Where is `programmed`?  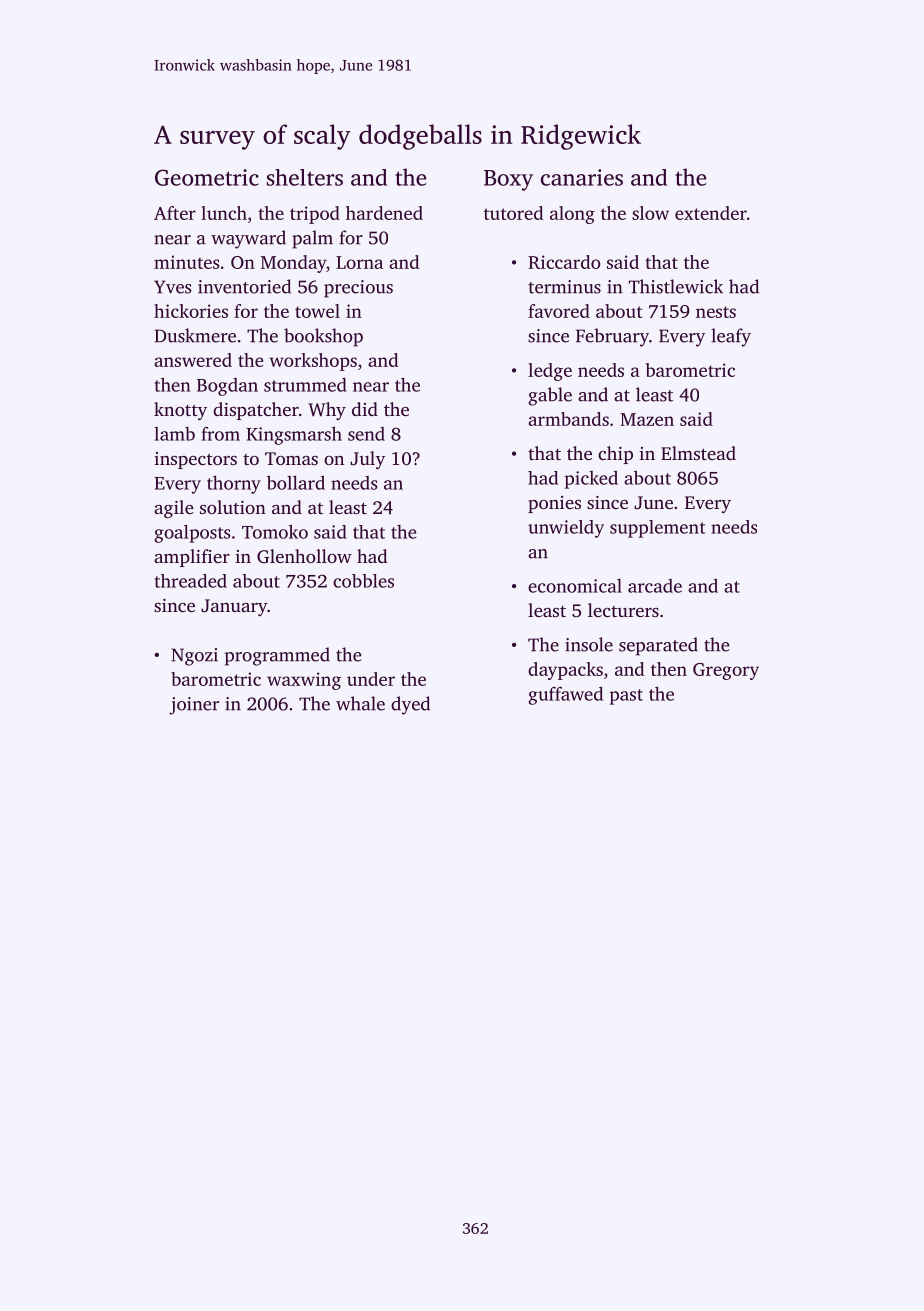 programmed is located at coordinates (277, 656).
